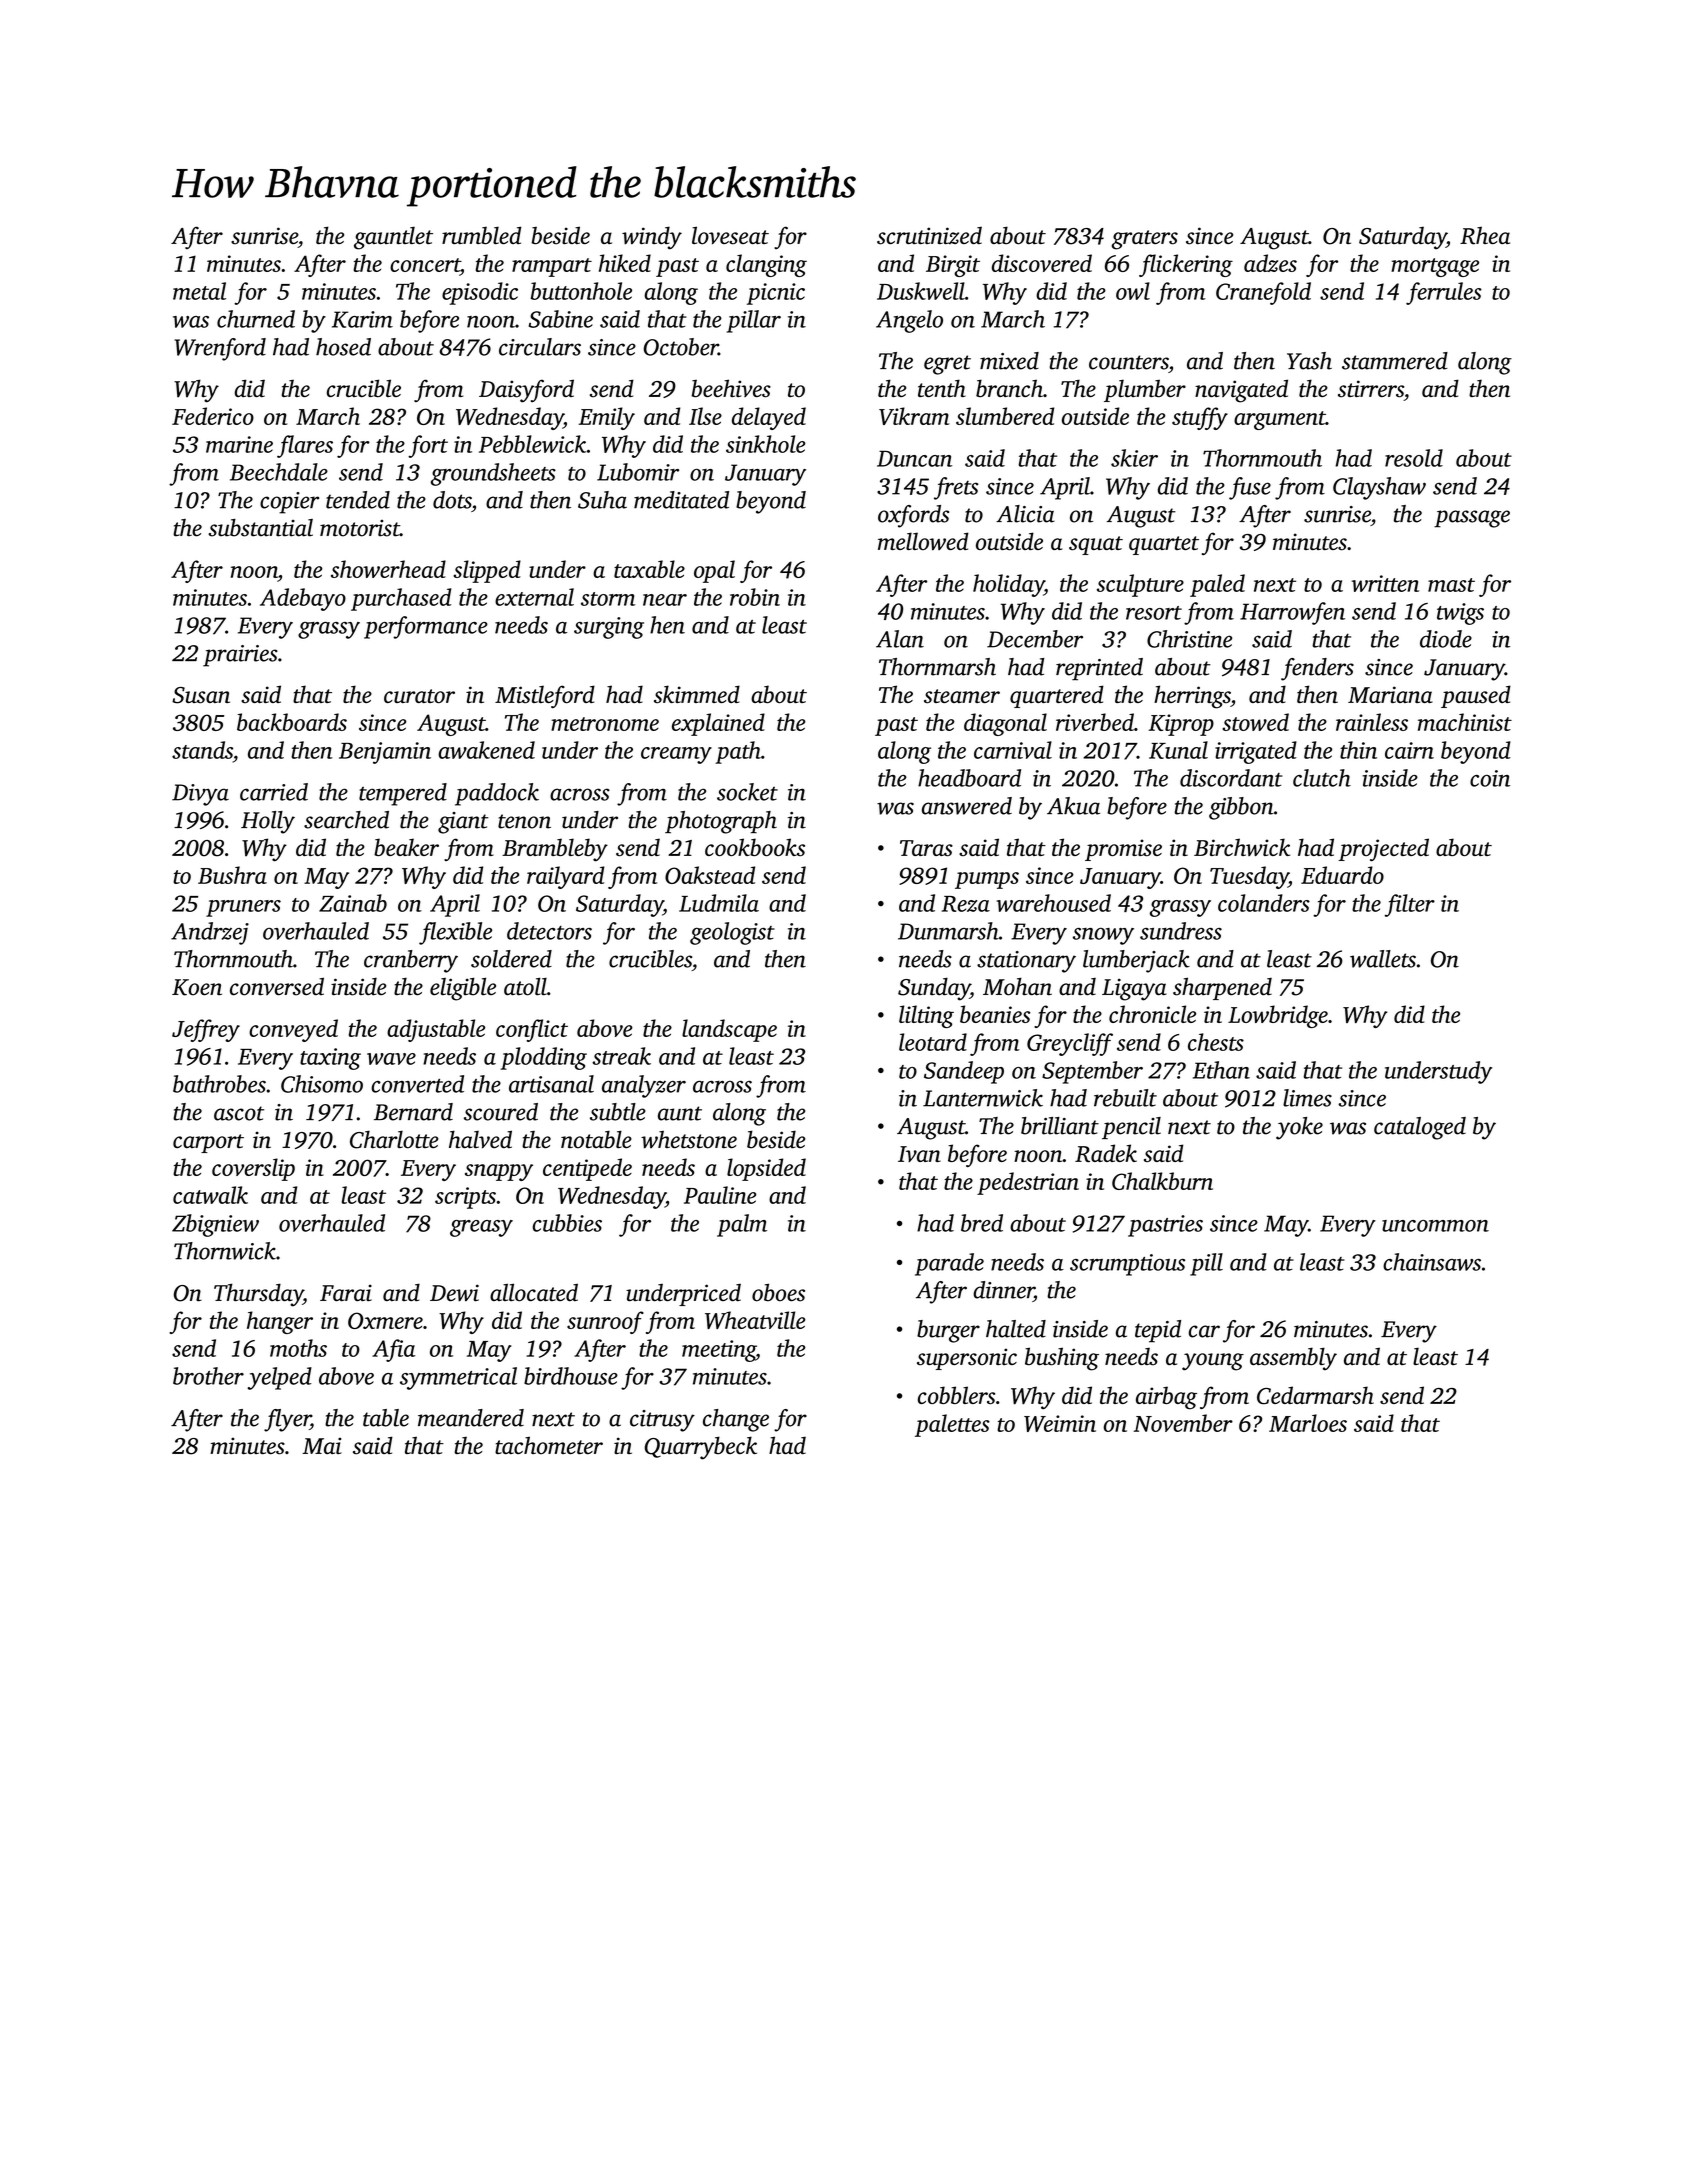  Describe the element at coordinates (385, 753) in the screenshot. I see `Benjamin` at that location.
